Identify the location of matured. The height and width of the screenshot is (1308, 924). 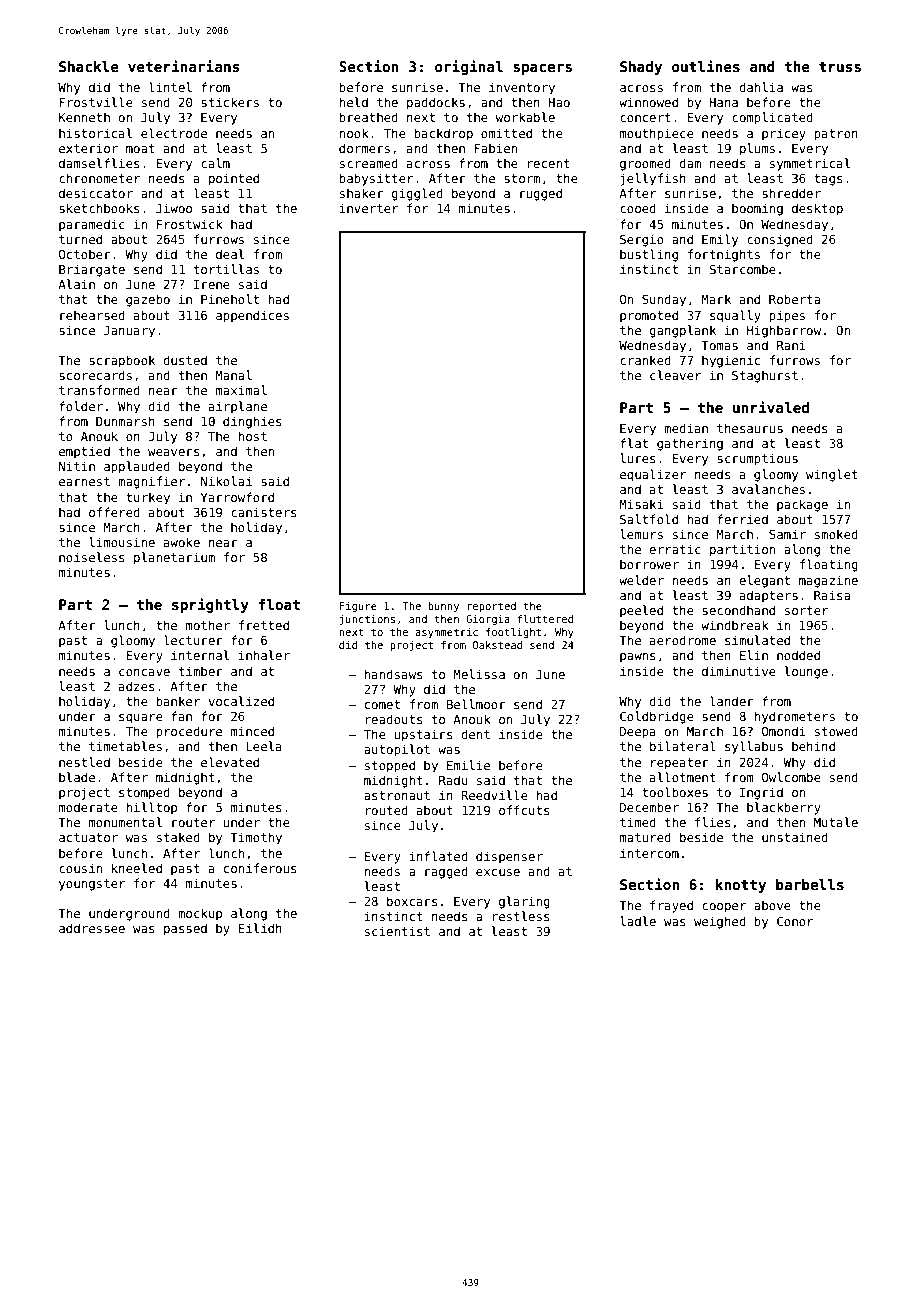
(645, 837).
